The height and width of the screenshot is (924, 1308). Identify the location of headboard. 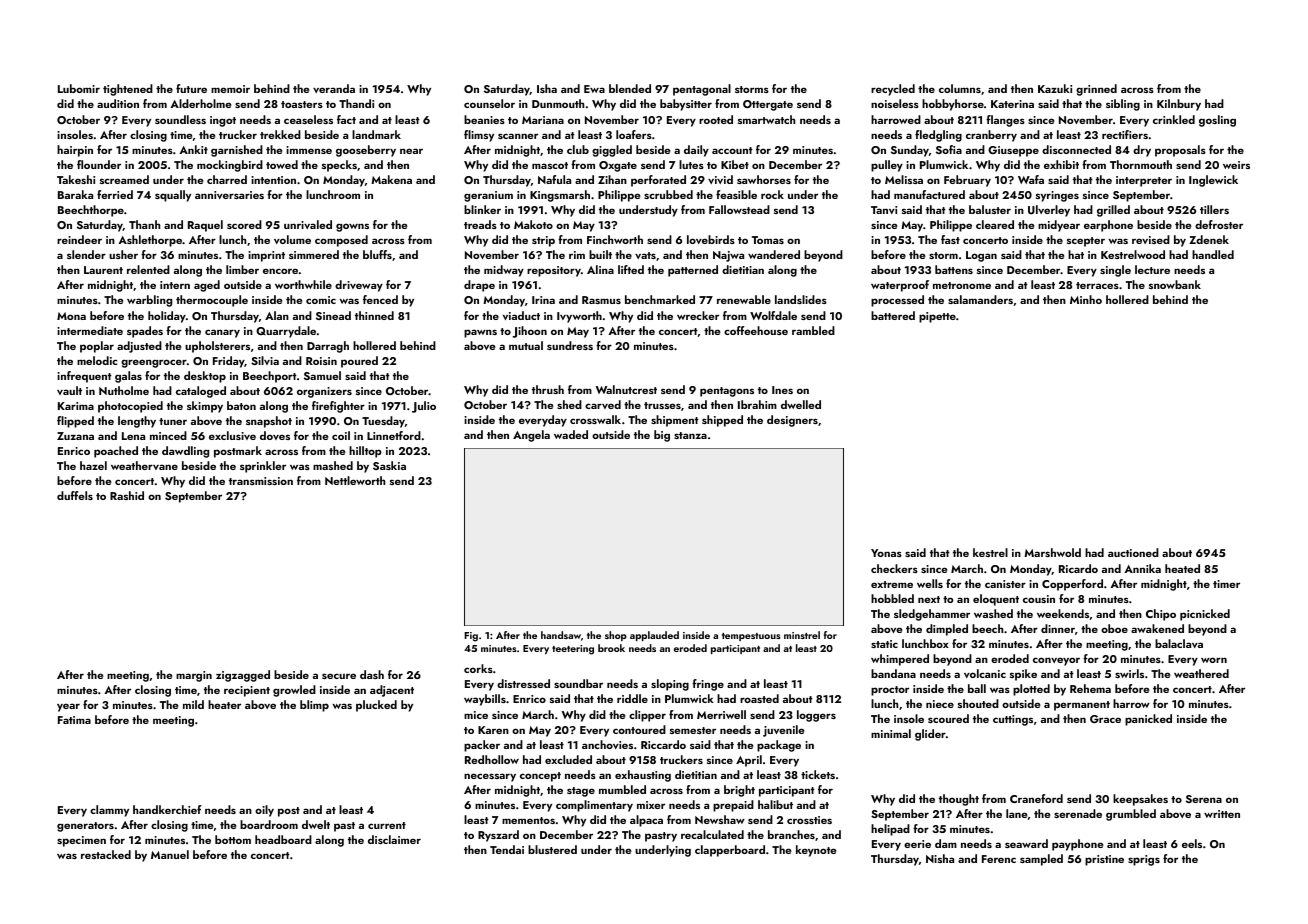
(283, 839).
